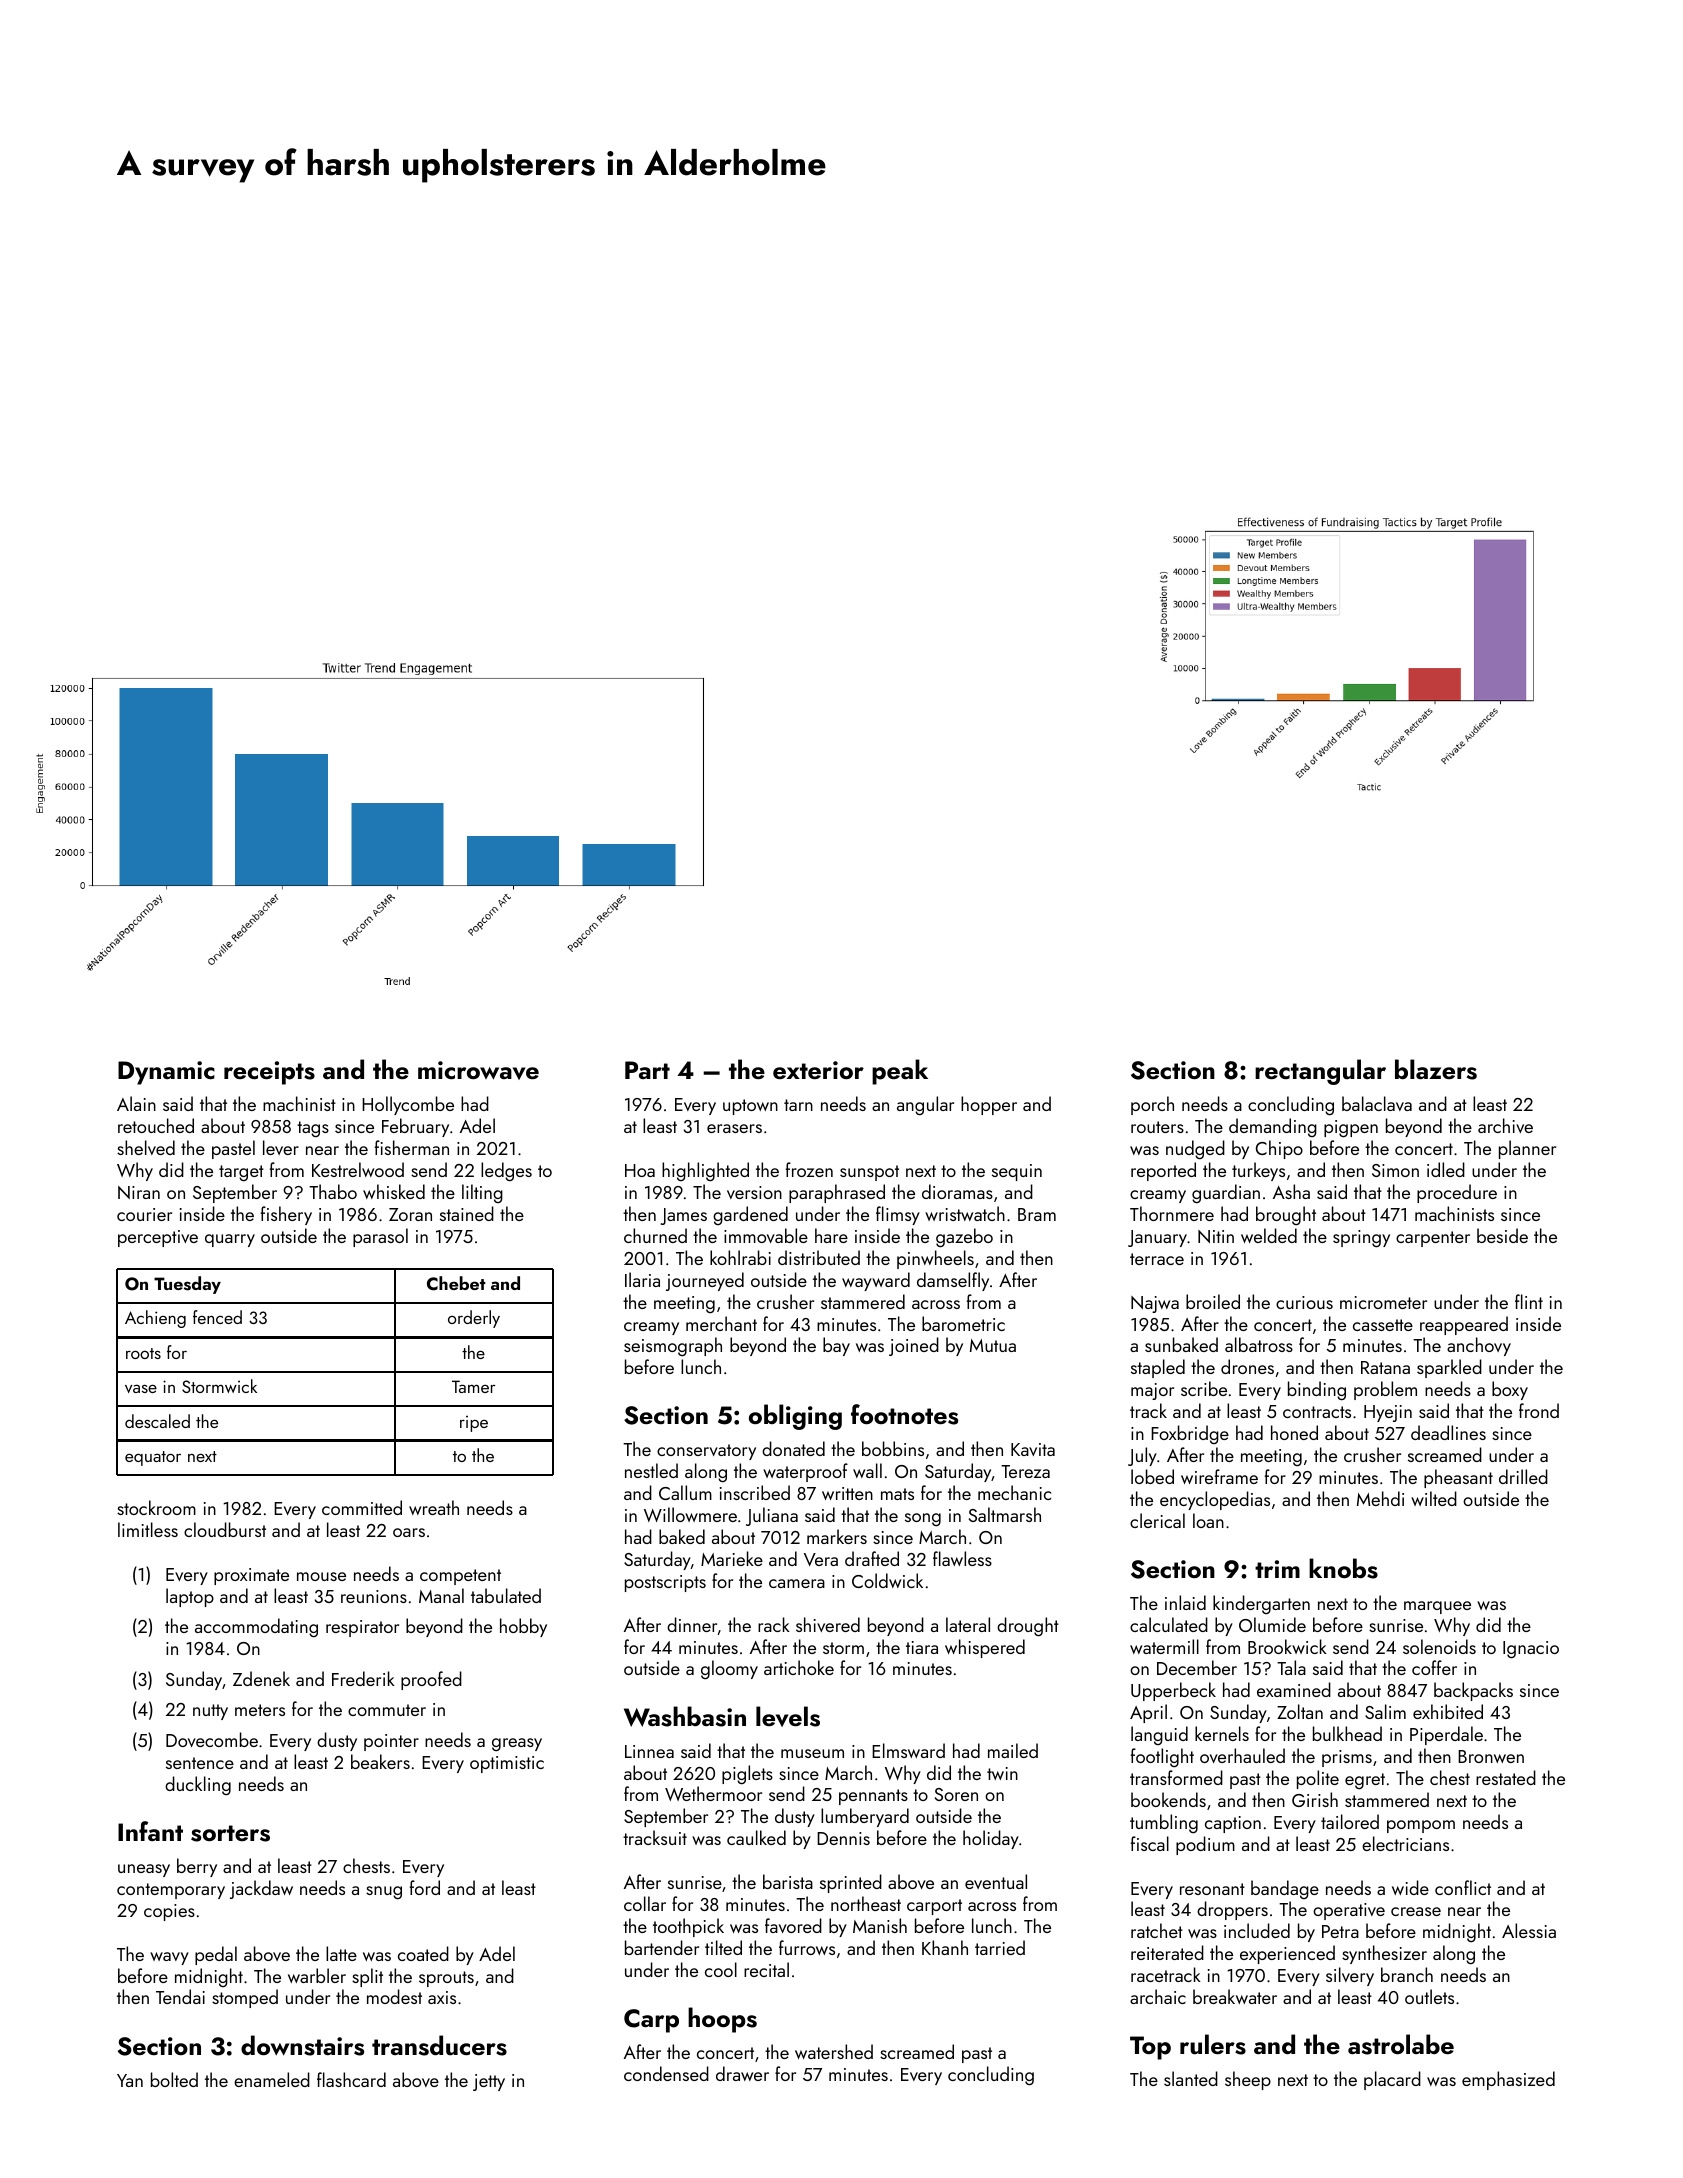  What do you see at coordinates (893, 1448) in the screenshot?
I see `bobbins` at bounding box center [893, 1448].
